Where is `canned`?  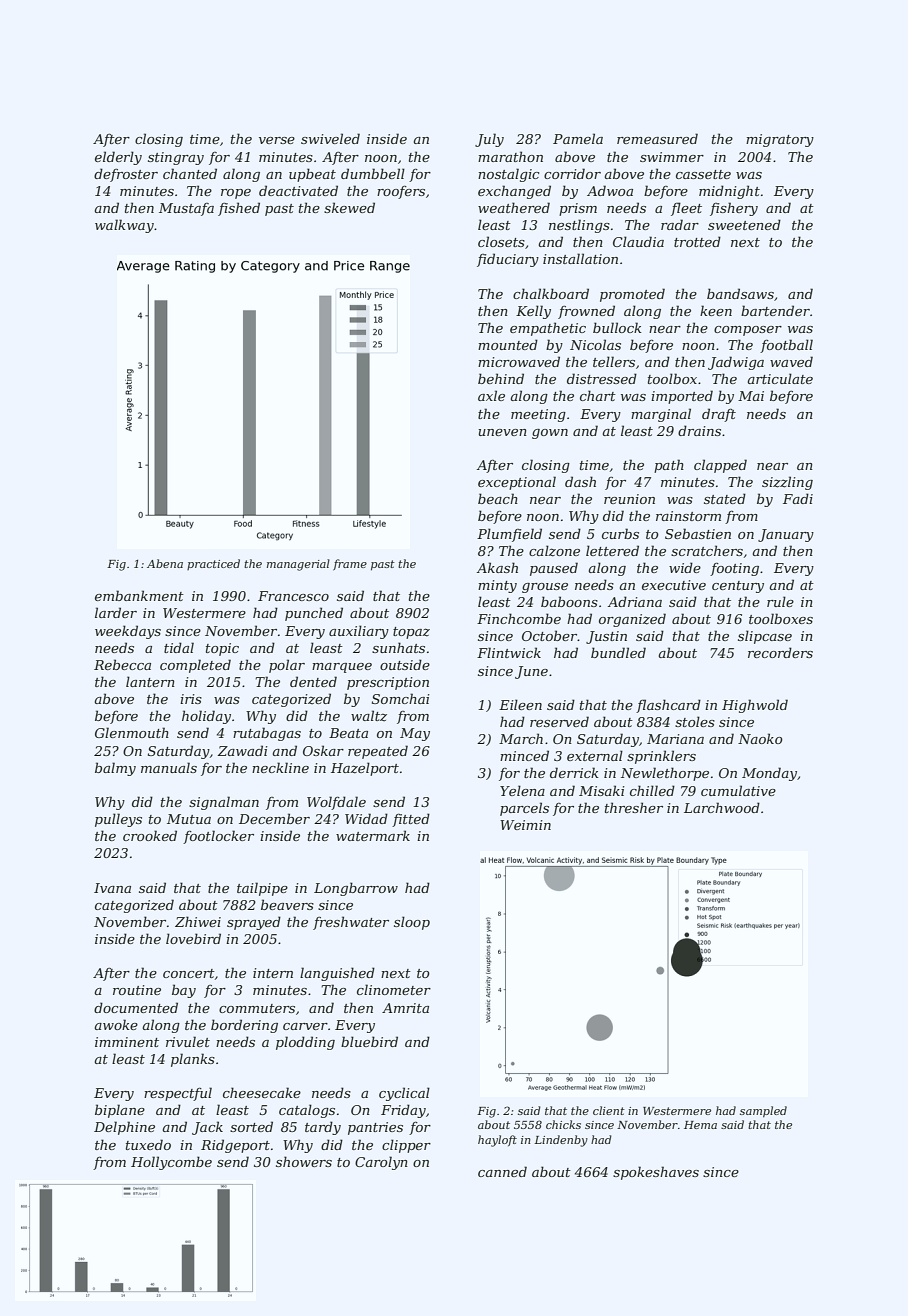
canned is located at coordinates (502, 1171).
